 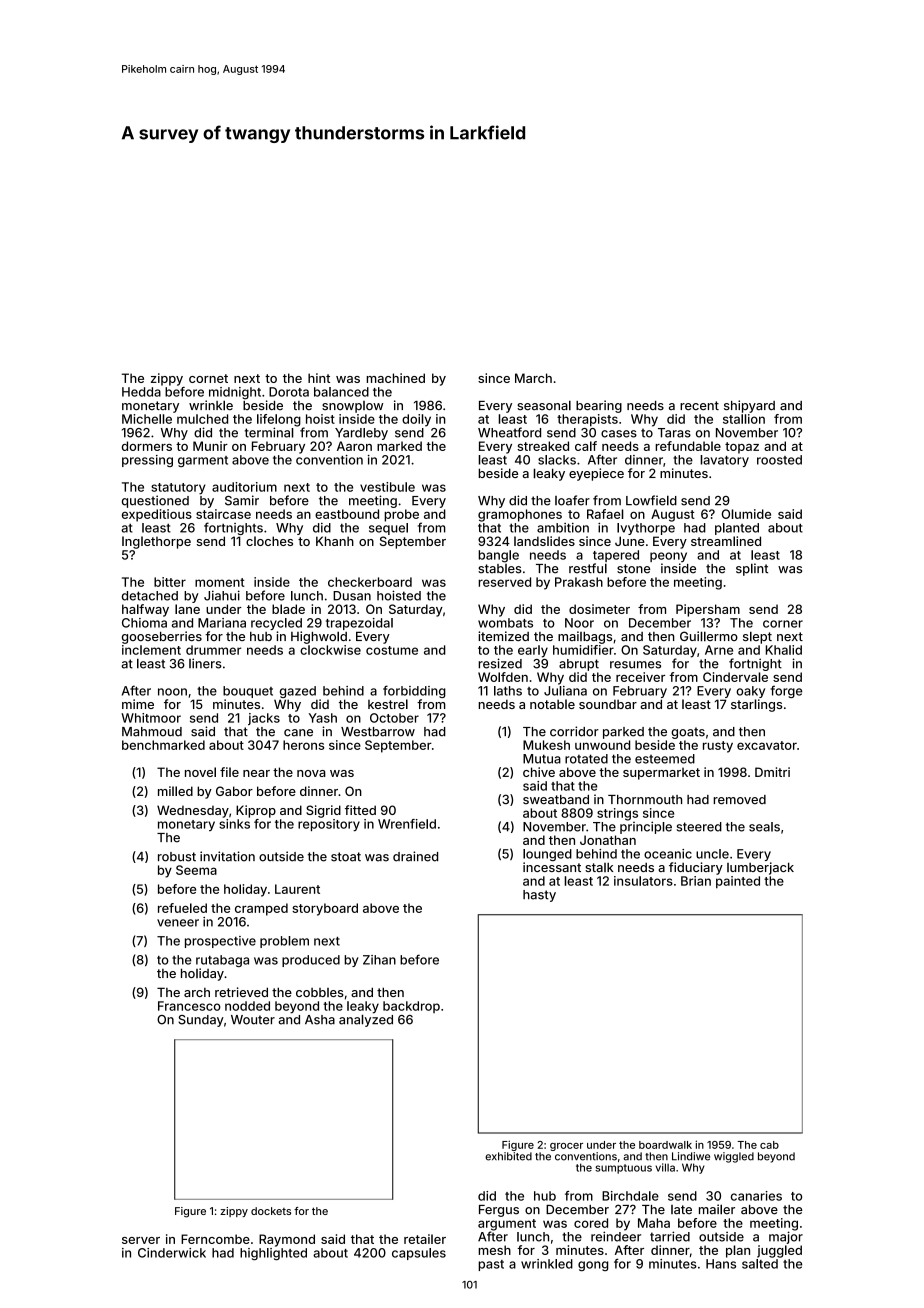 I want to click on veneer, so click(x=178, y=923).
